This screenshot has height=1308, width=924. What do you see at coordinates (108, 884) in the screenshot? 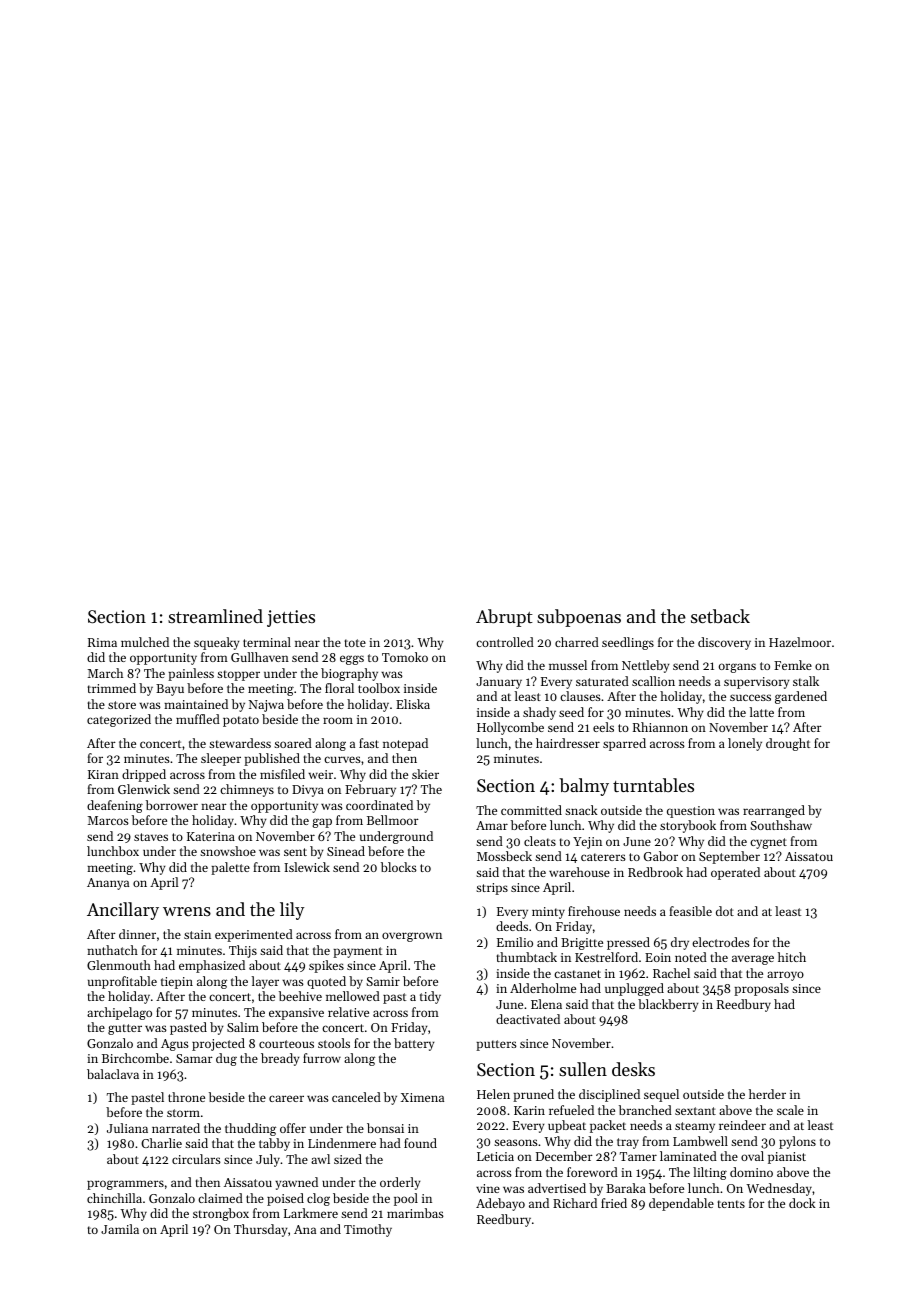
I see `Ananya` at bounding box center [108, 884].
